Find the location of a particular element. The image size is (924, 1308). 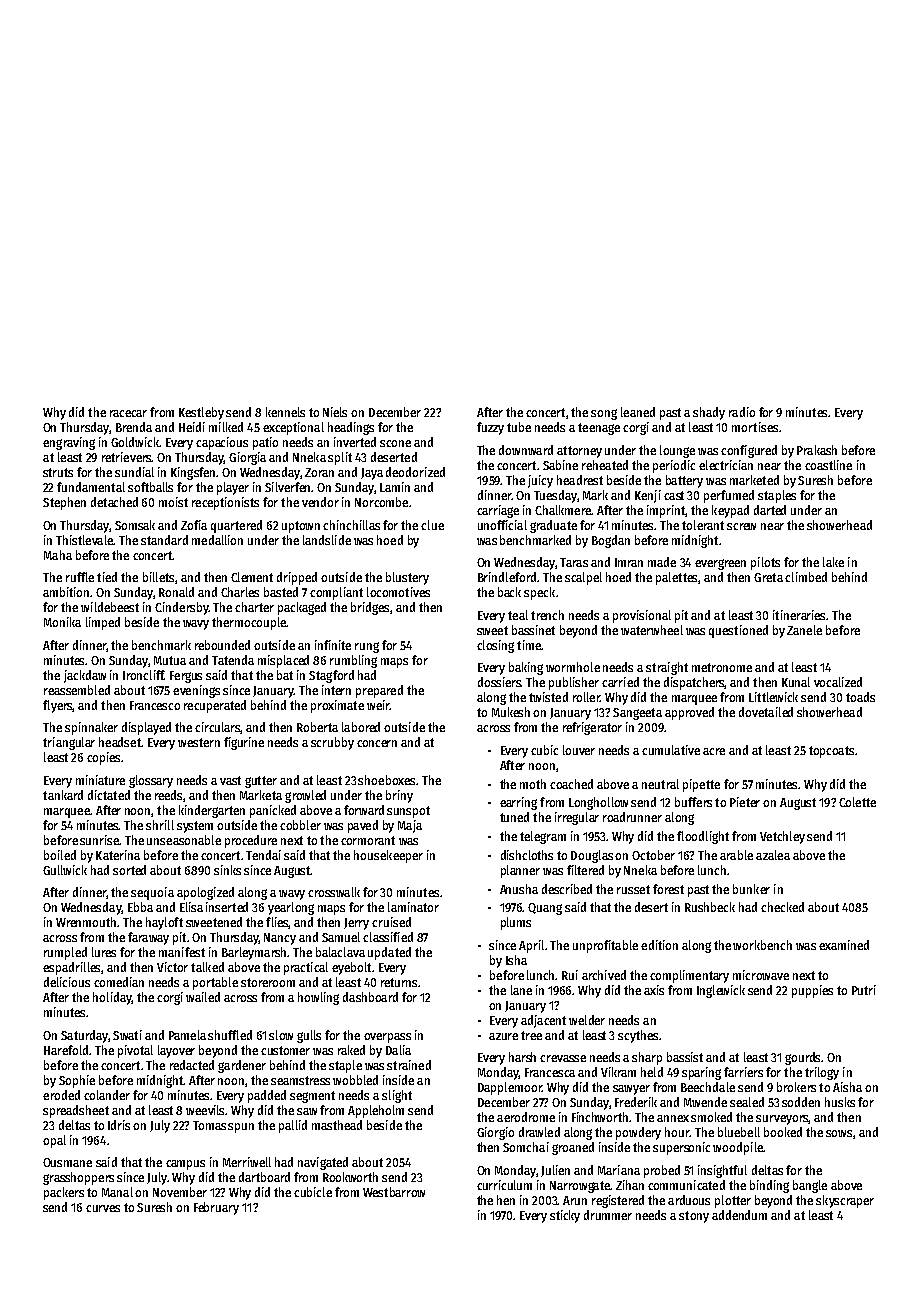

imprint is located at coordinates (666, 511).
